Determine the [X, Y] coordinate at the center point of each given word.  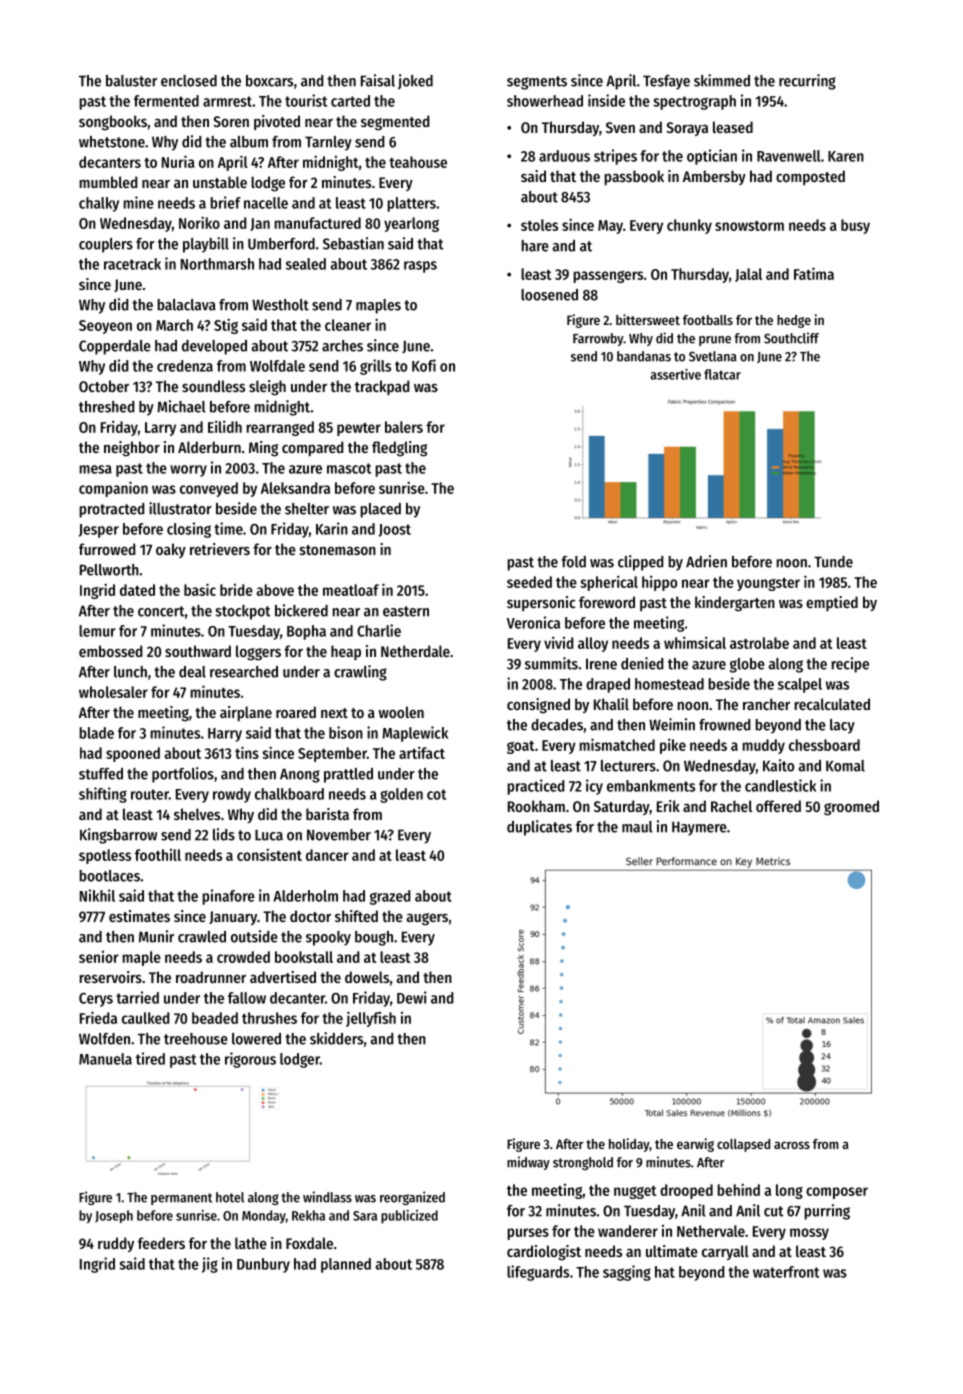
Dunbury [263, 1265]
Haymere [699, 828]
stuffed [101, 774]
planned [346, 1265]
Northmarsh [217, 264]
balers [404, 427]
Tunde [833, 562]
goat [520, 747]
